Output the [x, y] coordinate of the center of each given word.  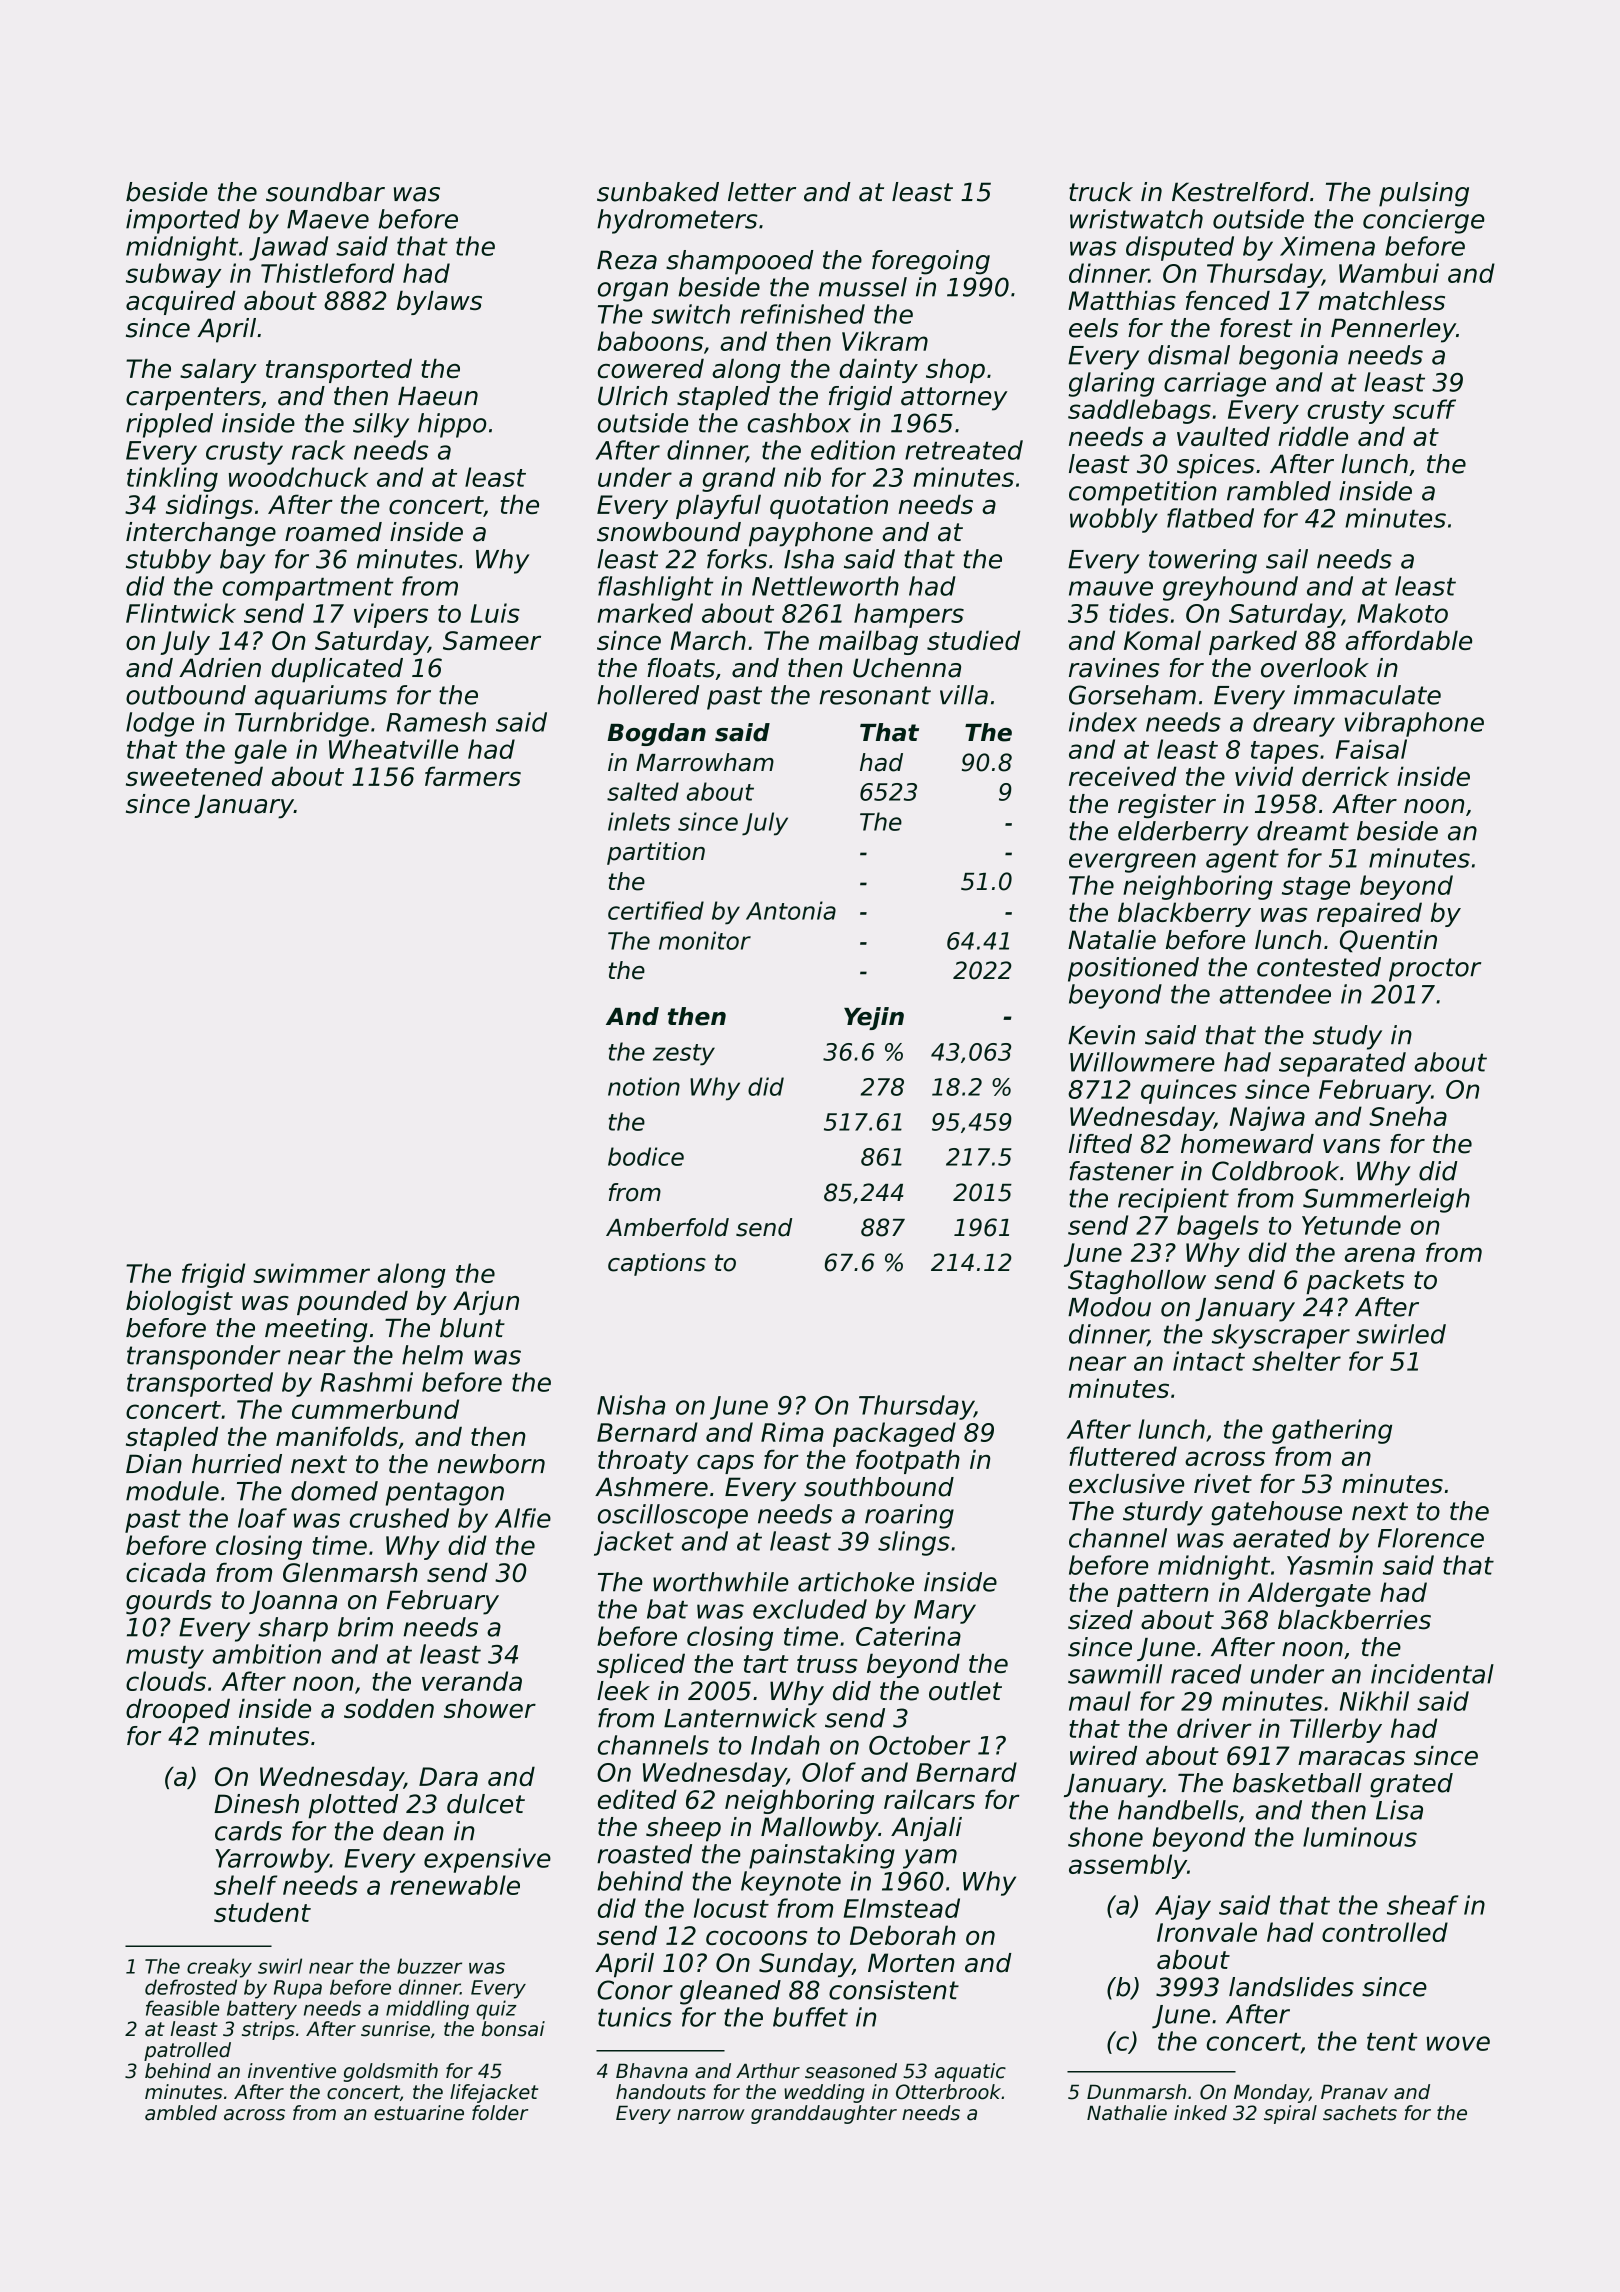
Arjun [486, 1303]
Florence [1431, 1538]
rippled [169, 425]
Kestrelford [1240, 192]
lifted [1100, 1144]
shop [955, 370]
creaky [219, 1968]
